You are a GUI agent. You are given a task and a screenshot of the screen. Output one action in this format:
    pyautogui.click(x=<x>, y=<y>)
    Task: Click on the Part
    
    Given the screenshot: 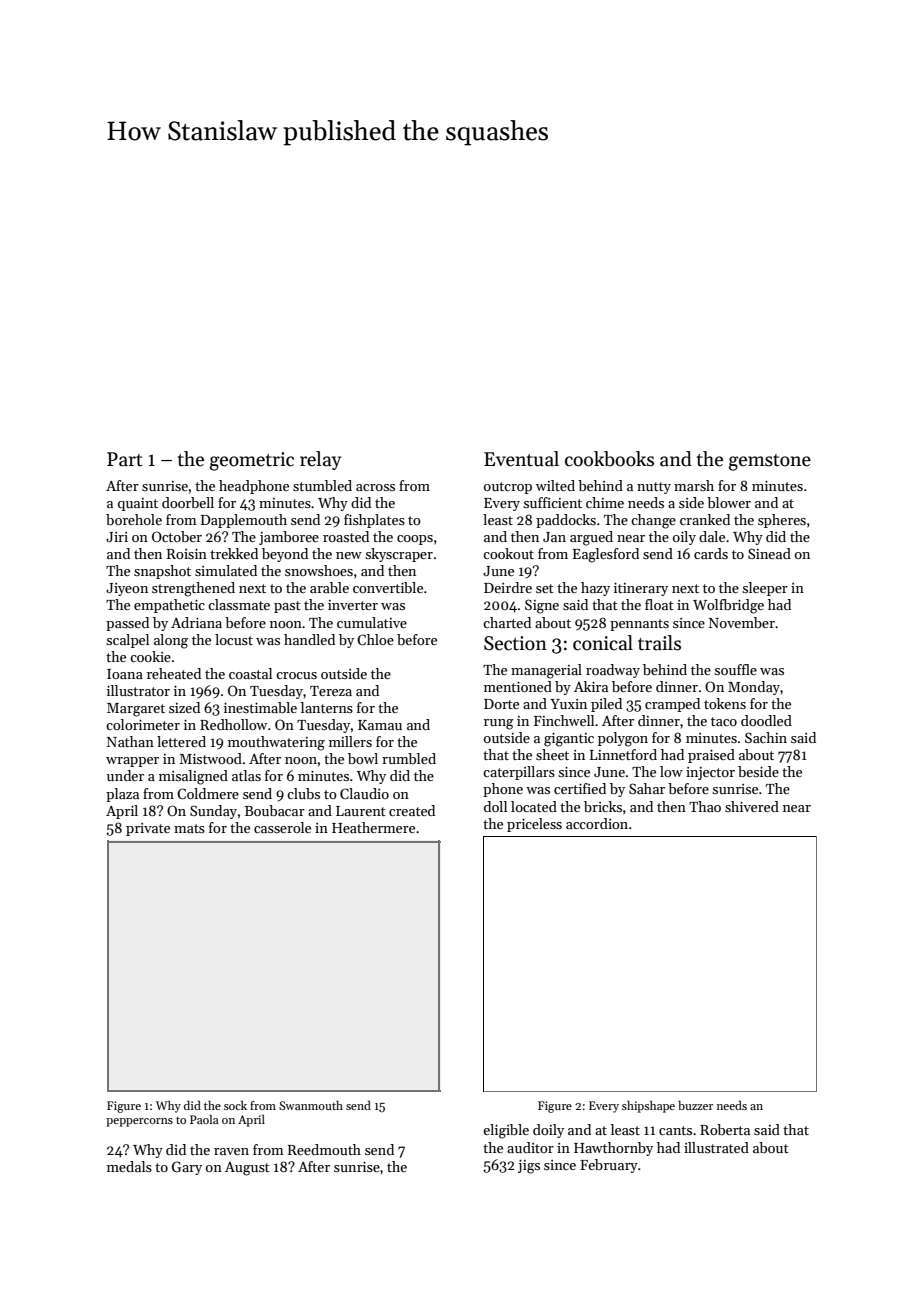 What is the action you would take?
    pyautogui.click(x=125, y=459)
